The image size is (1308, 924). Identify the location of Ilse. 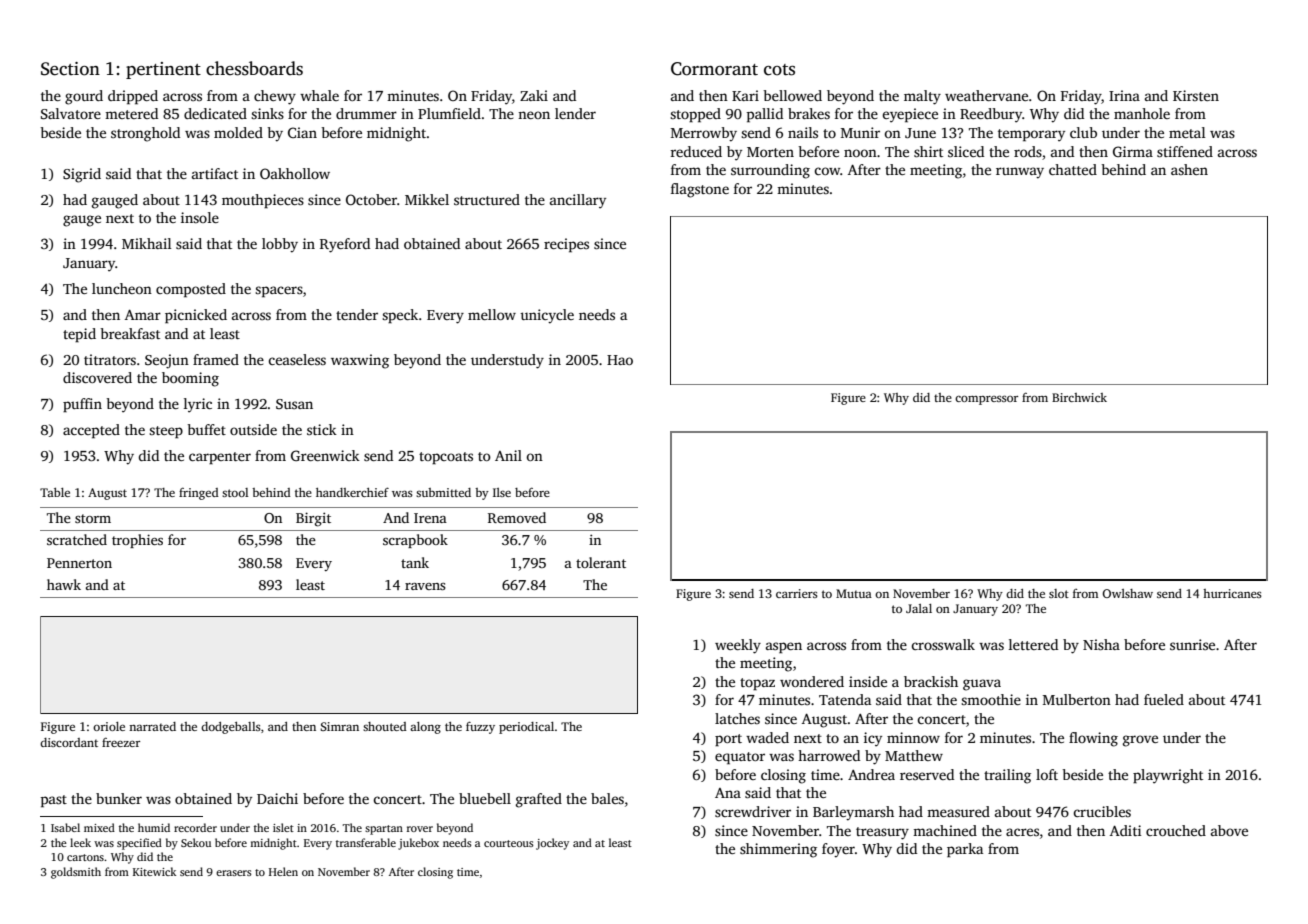
(502, 492).
